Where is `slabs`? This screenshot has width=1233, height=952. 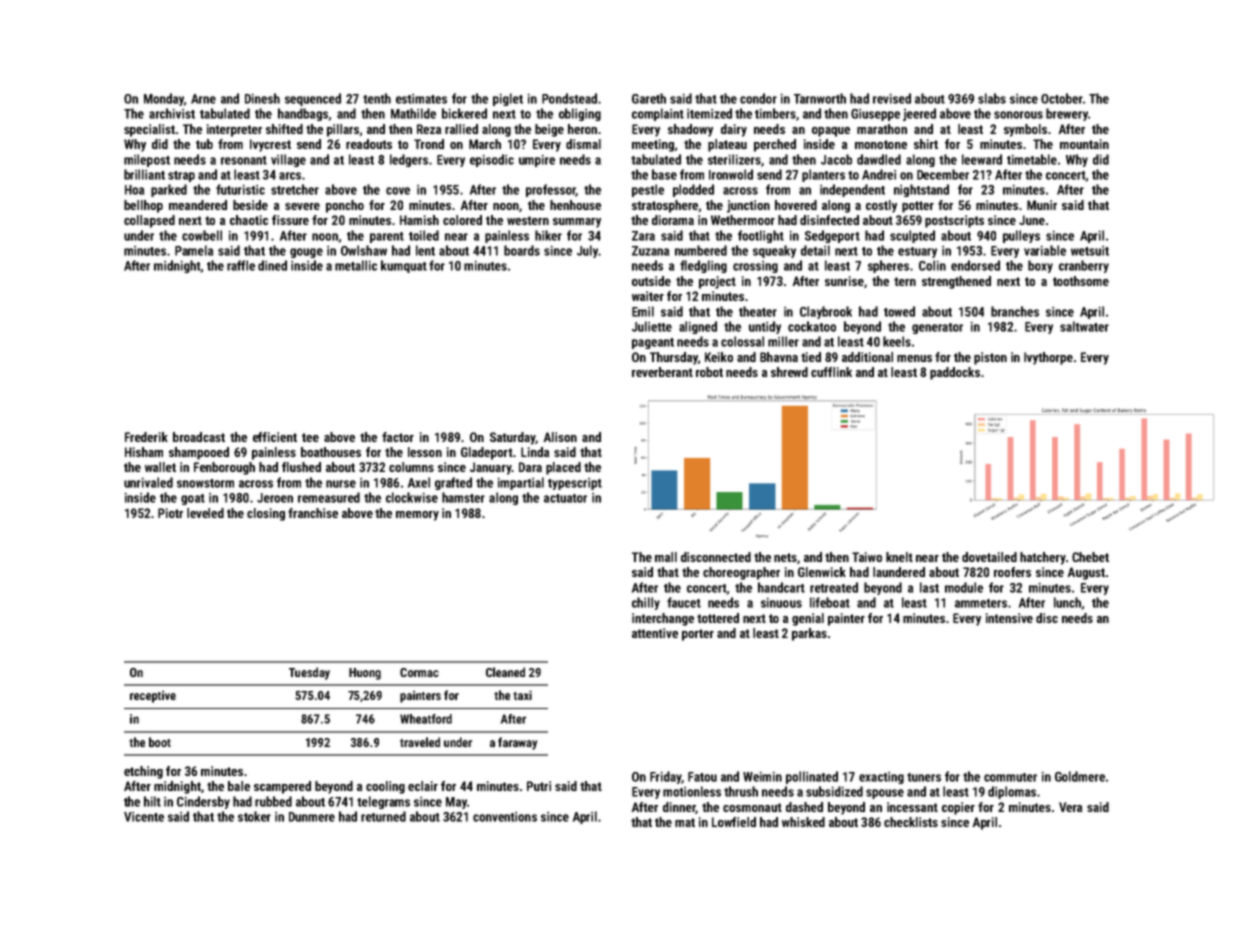 slabs is located at coordinates (992, 98).
